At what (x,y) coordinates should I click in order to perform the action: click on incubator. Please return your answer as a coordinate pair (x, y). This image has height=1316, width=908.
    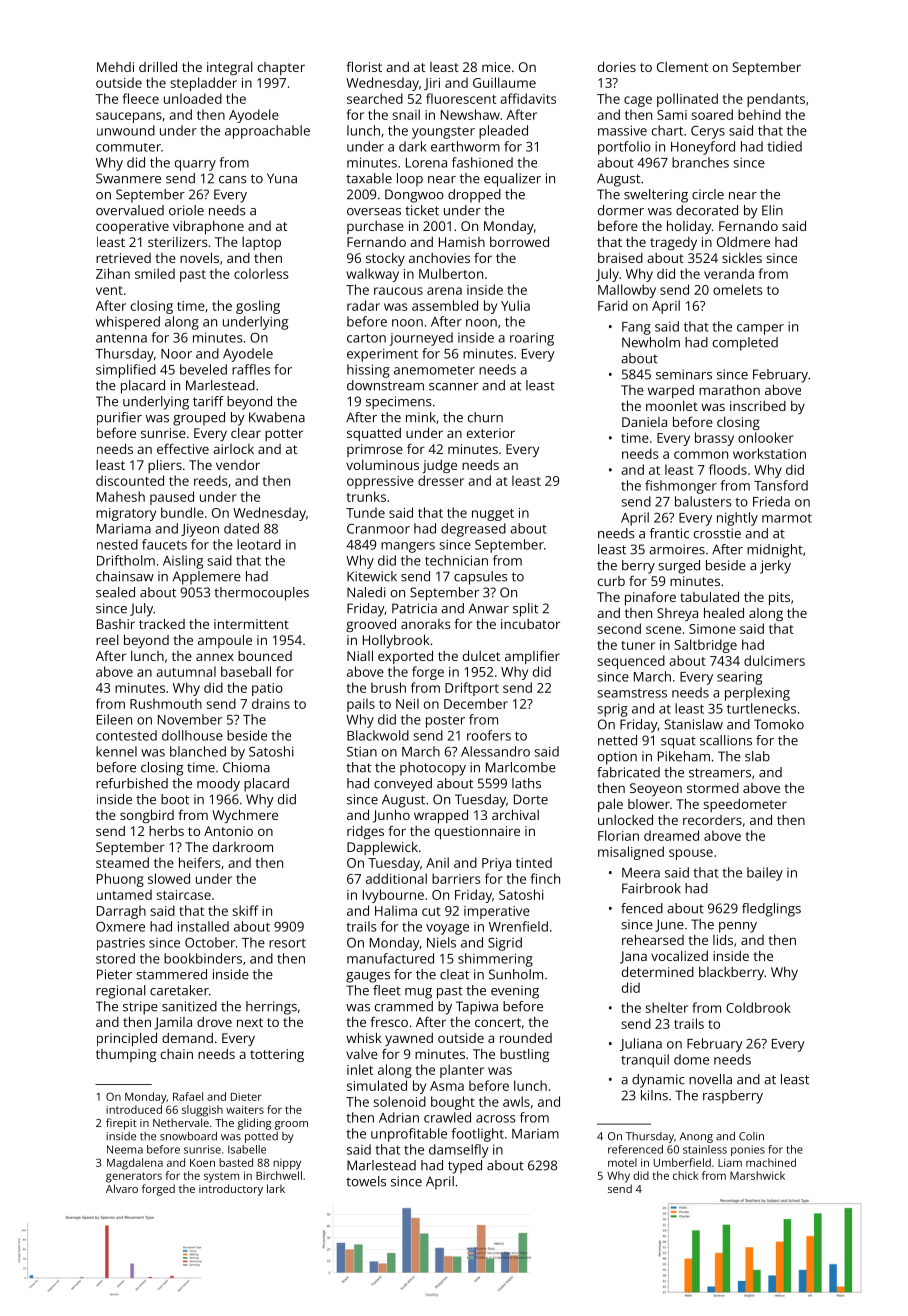
    Looking at the image, I should click on (530, 624).
